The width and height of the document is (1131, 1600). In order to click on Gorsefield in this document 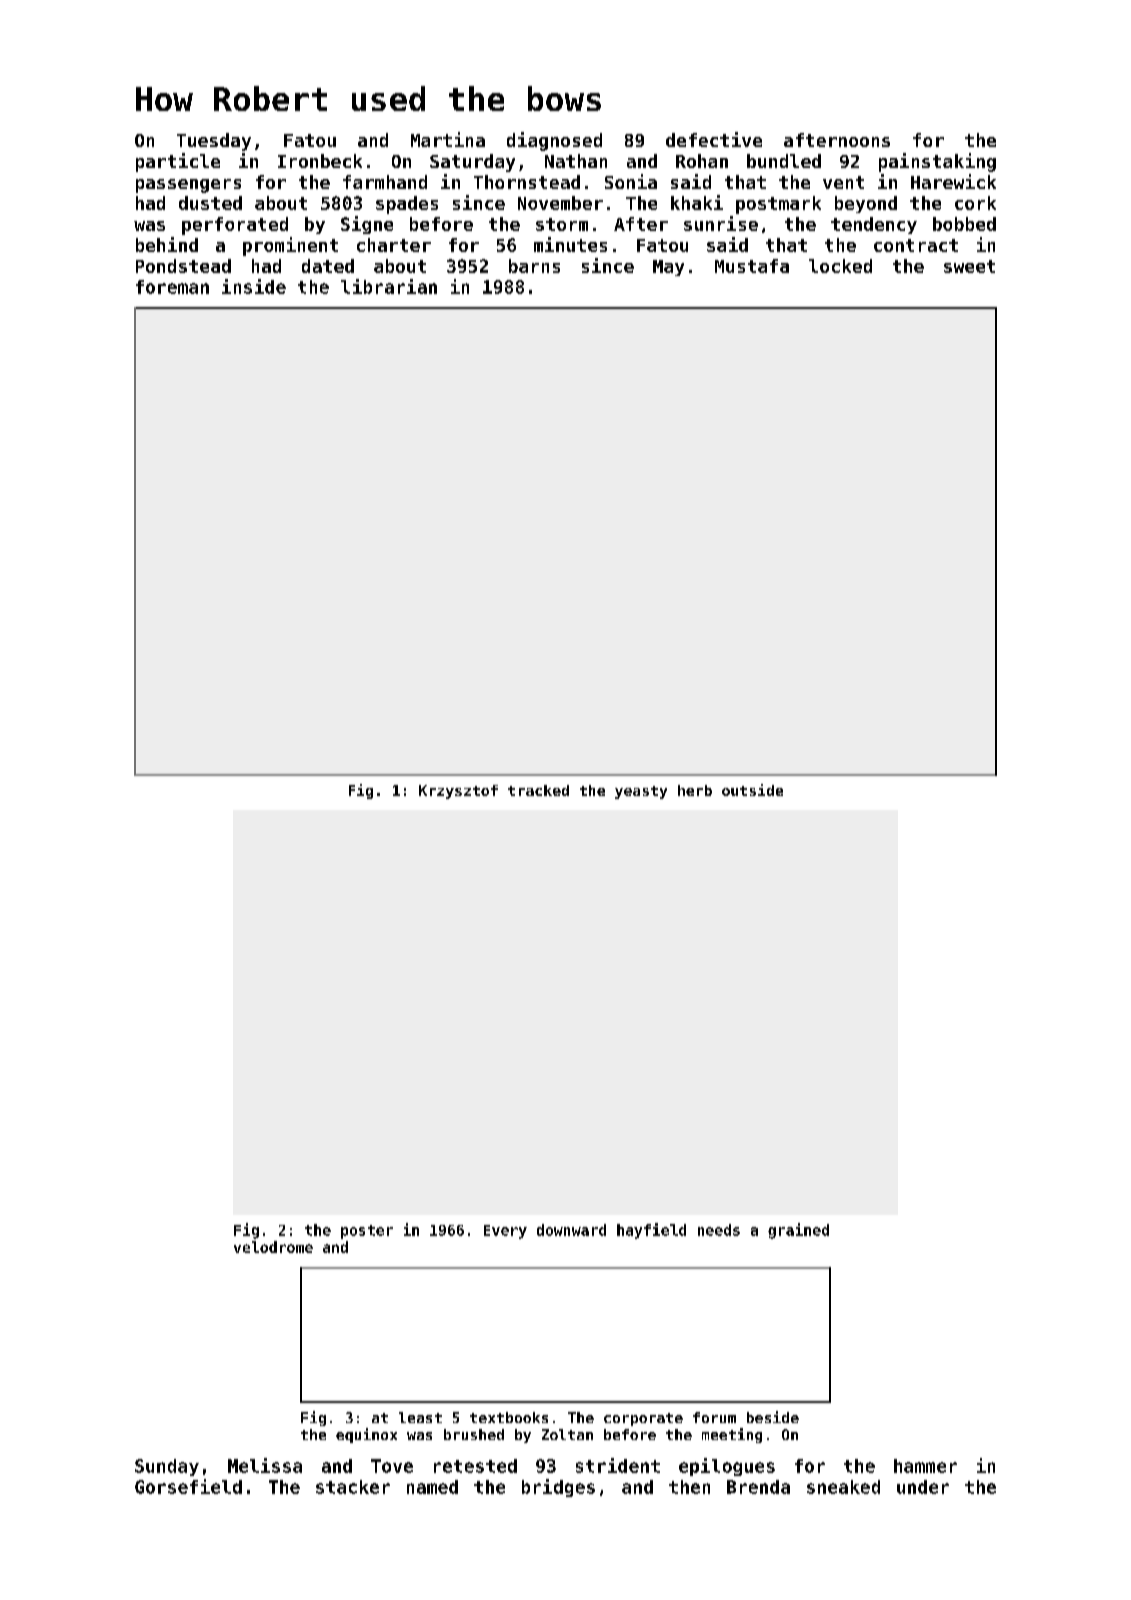, I will do `click(188, 1486)`.
